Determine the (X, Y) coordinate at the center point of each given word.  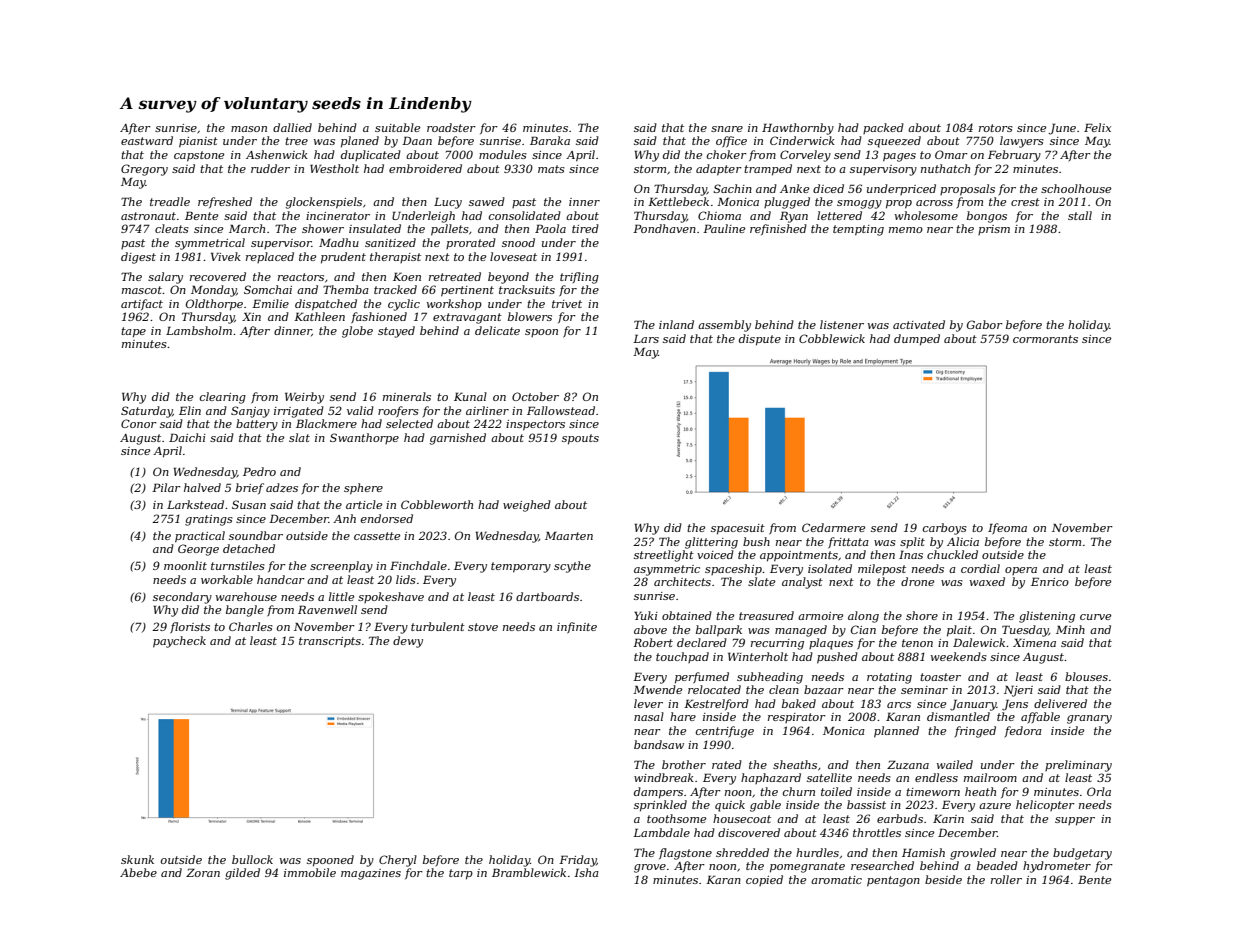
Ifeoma (1007, 529)
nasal (649, 716)
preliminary (1078, 766)
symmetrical (210, 244)
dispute (760, 340)
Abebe (138, 872)
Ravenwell (327, 609)
